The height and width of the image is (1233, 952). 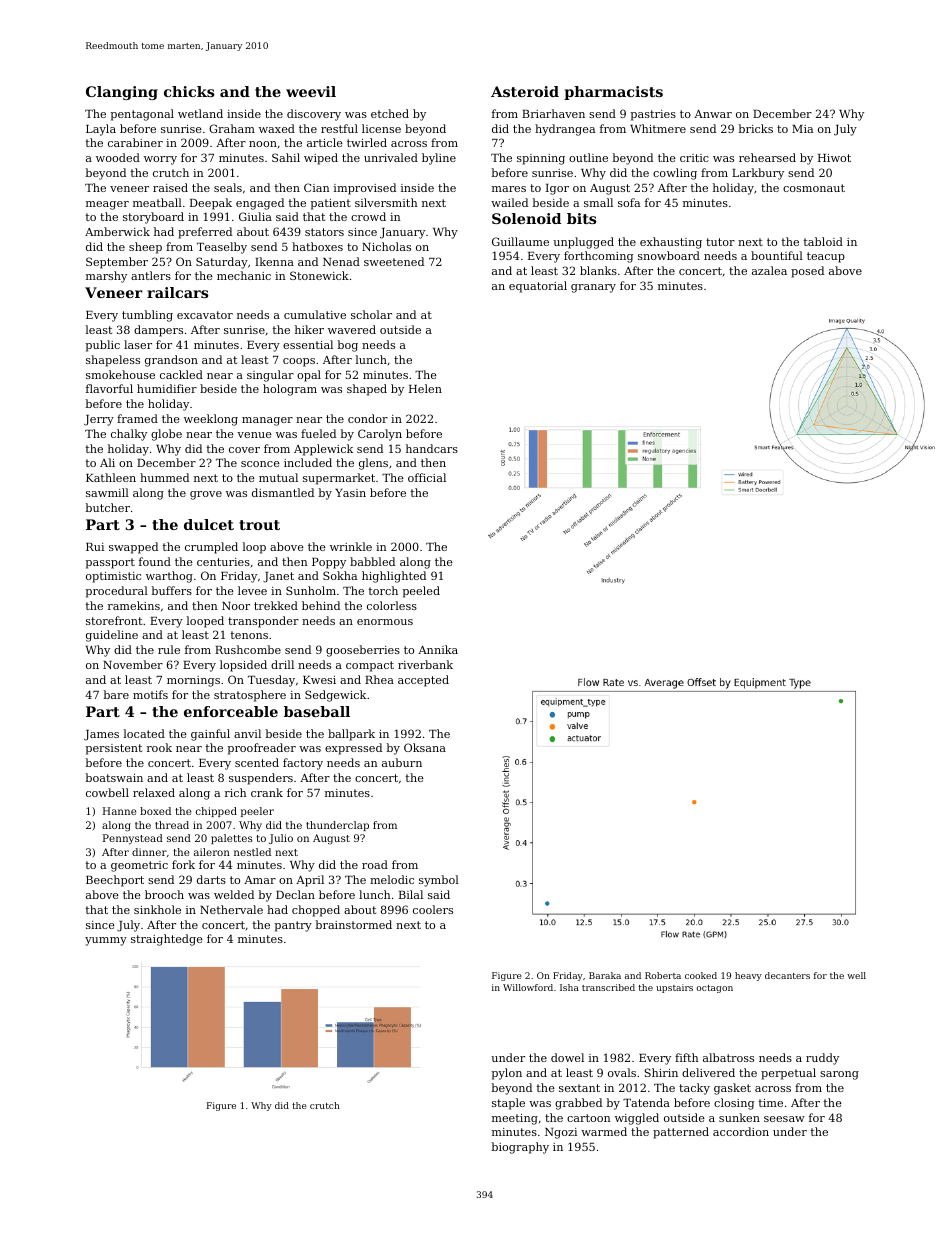 What do you see at coordinates (438, 649) in the image?
I see `Annika` at bounding box center [438, 649].
